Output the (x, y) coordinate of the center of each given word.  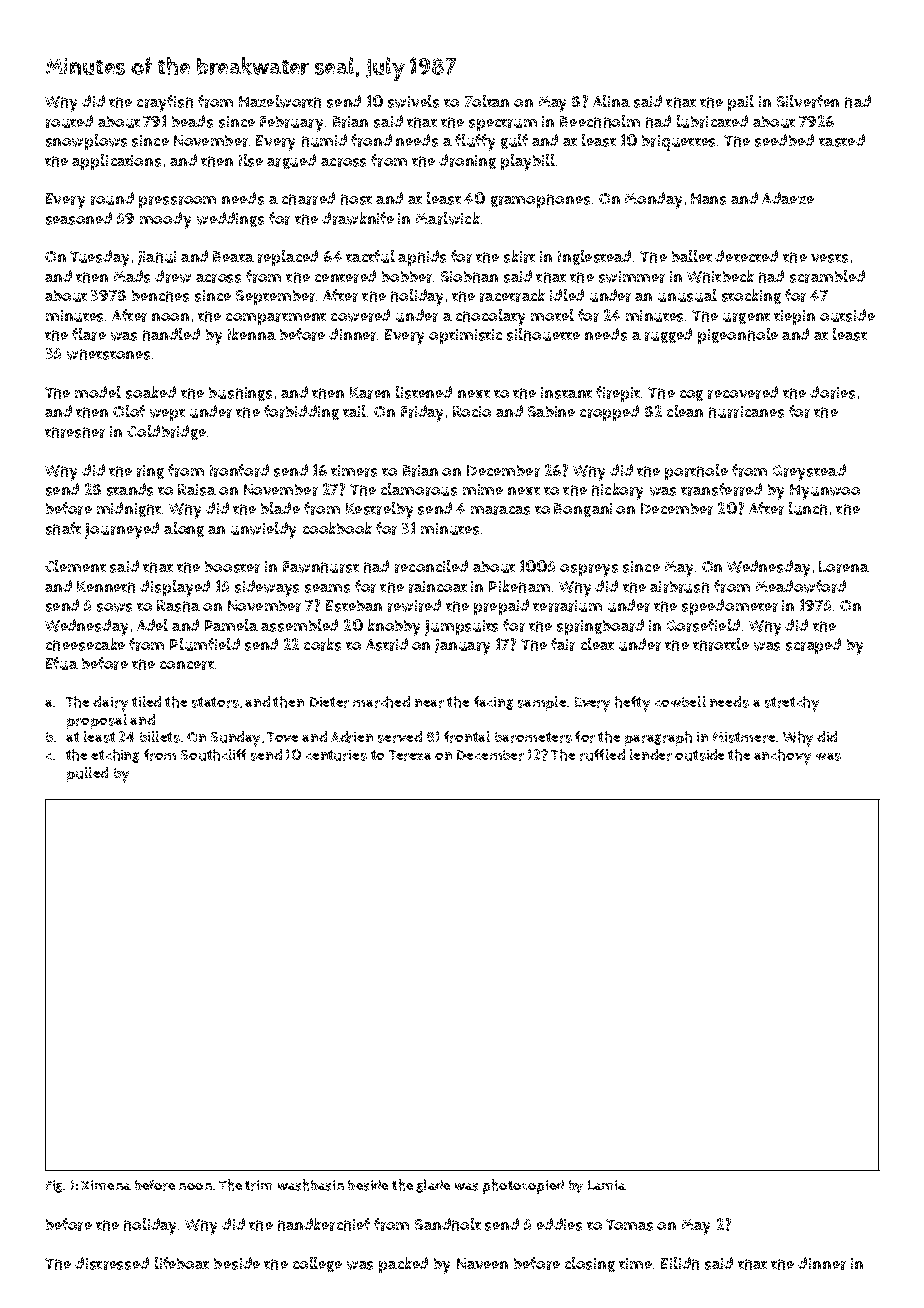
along (184, 529)
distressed (112, 1263)
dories (832, 392)
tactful (370, 256)
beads (192, 121)
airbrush (679, 587)
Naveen (482, 1263)
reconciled (431, 566)
